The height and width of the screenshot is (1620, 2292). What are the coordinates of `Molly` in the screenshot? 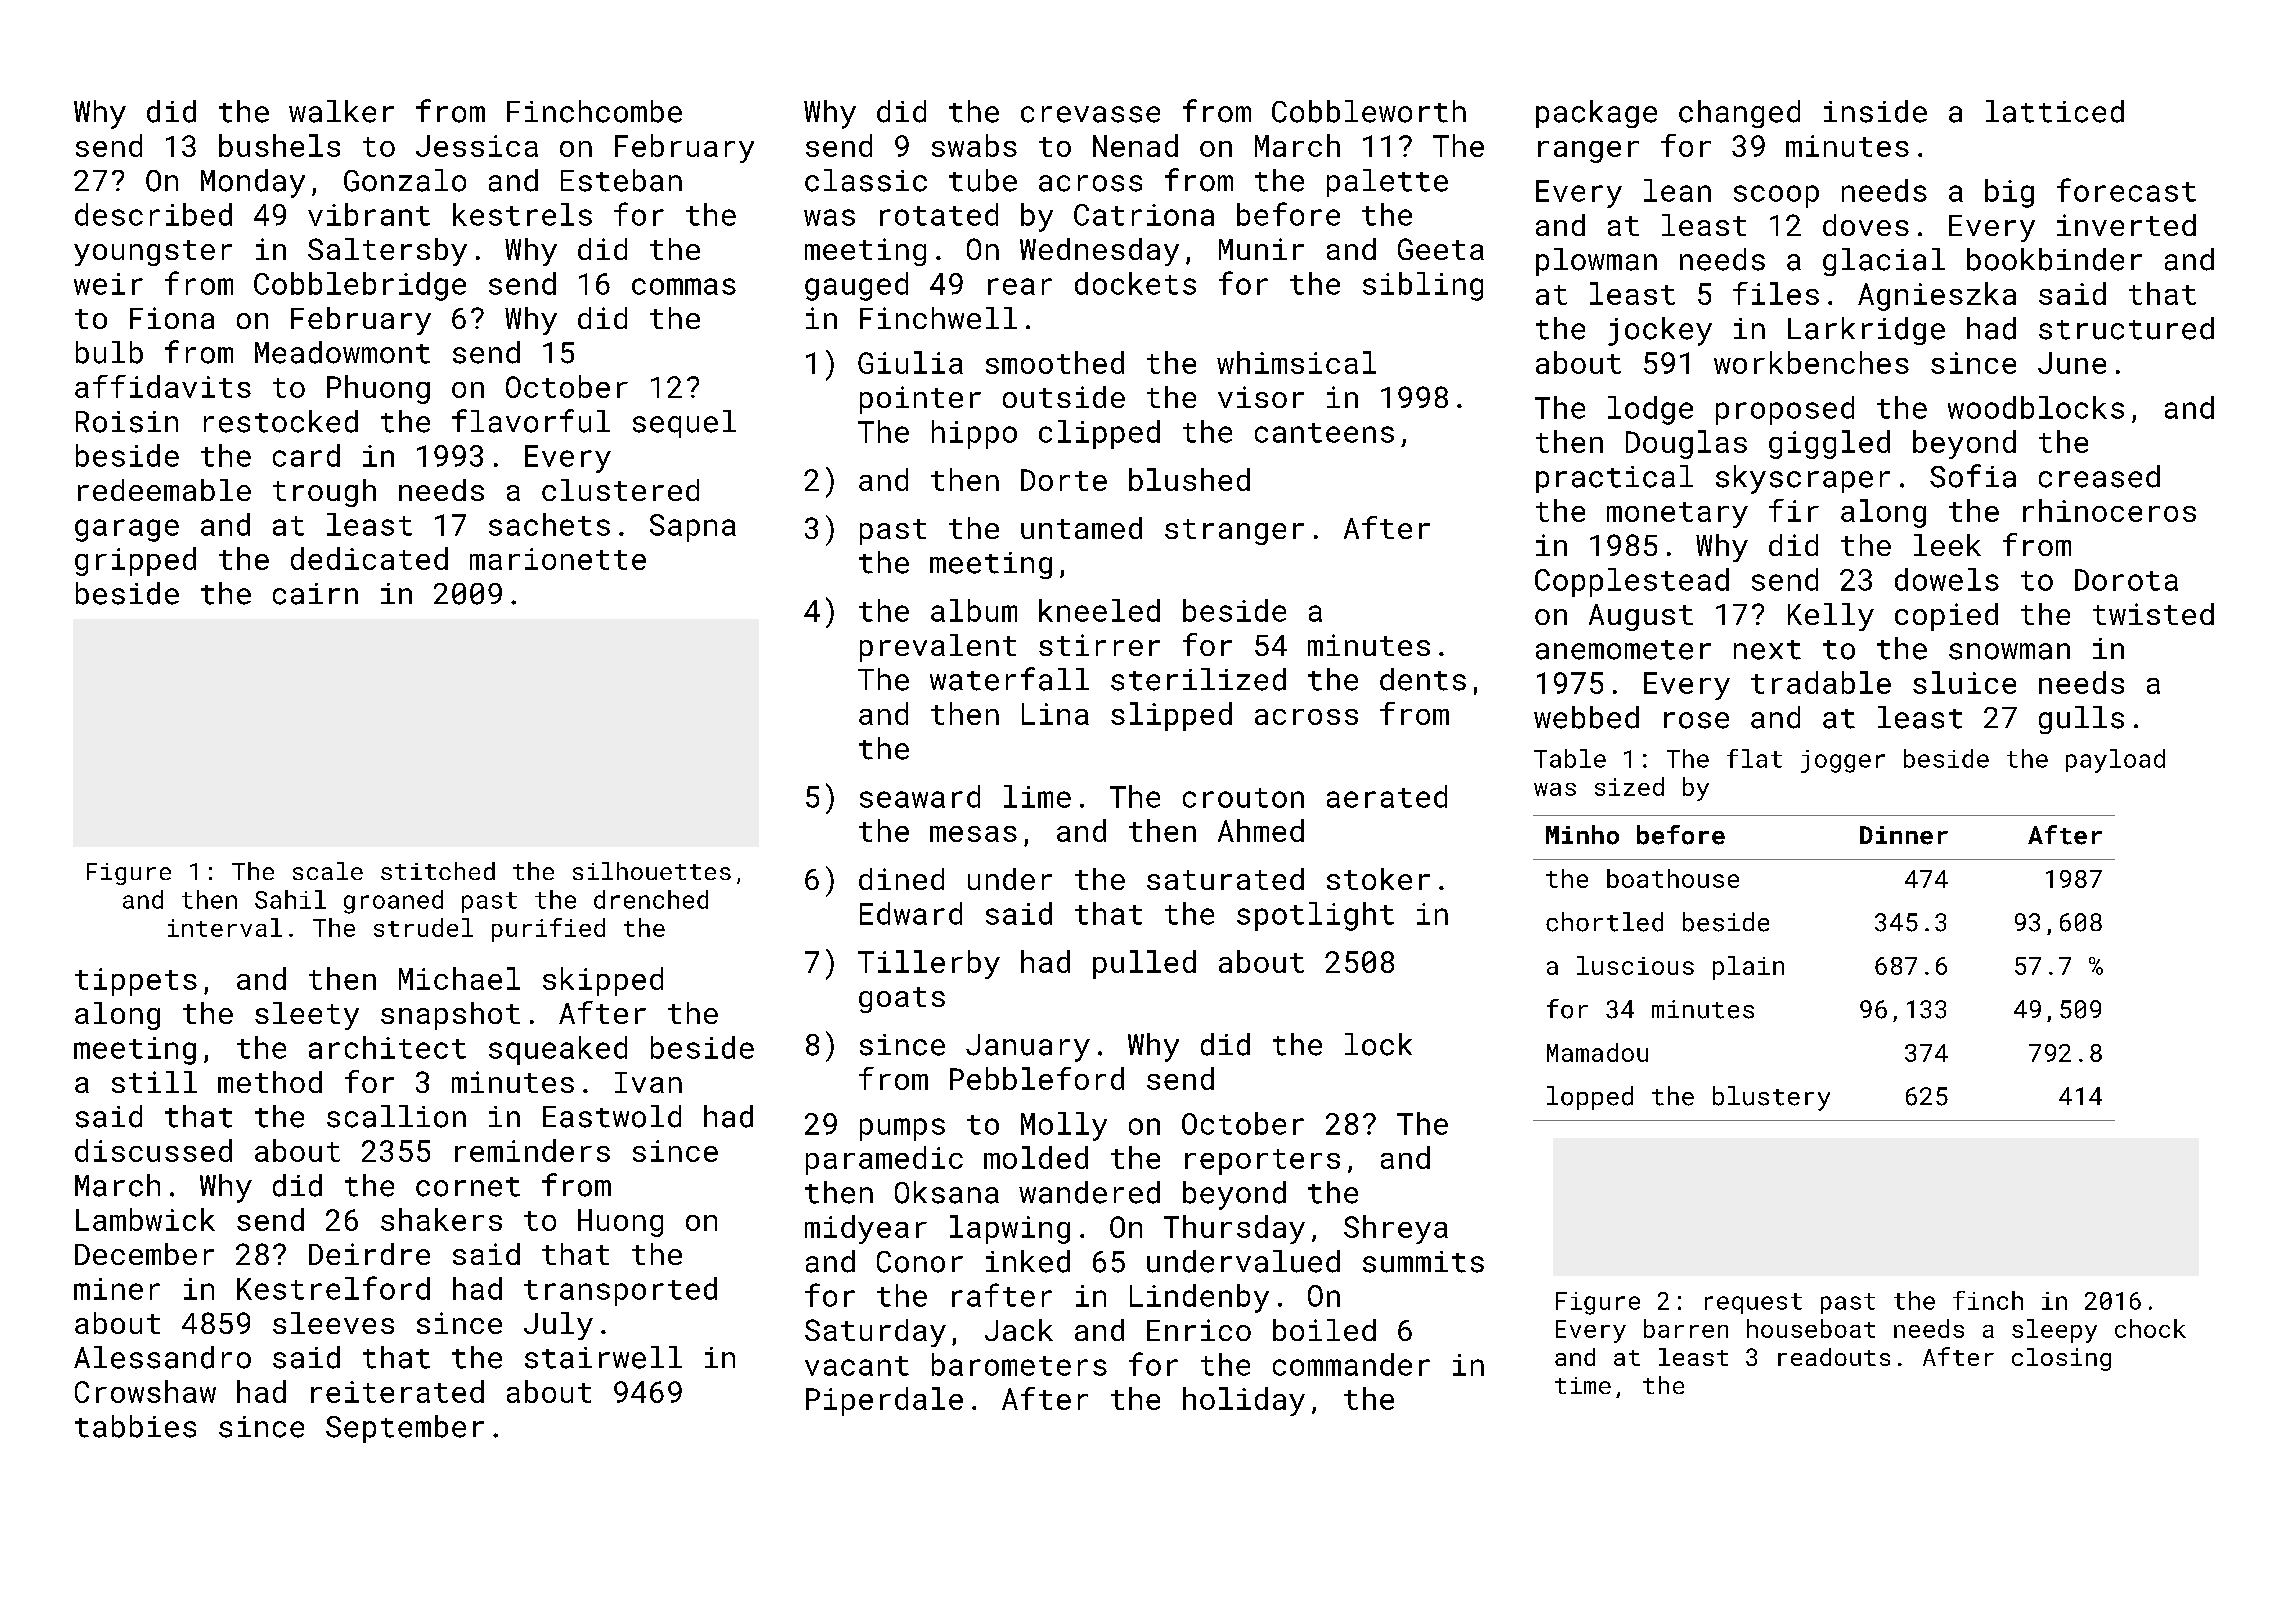 It's located at (1064, 1126).
